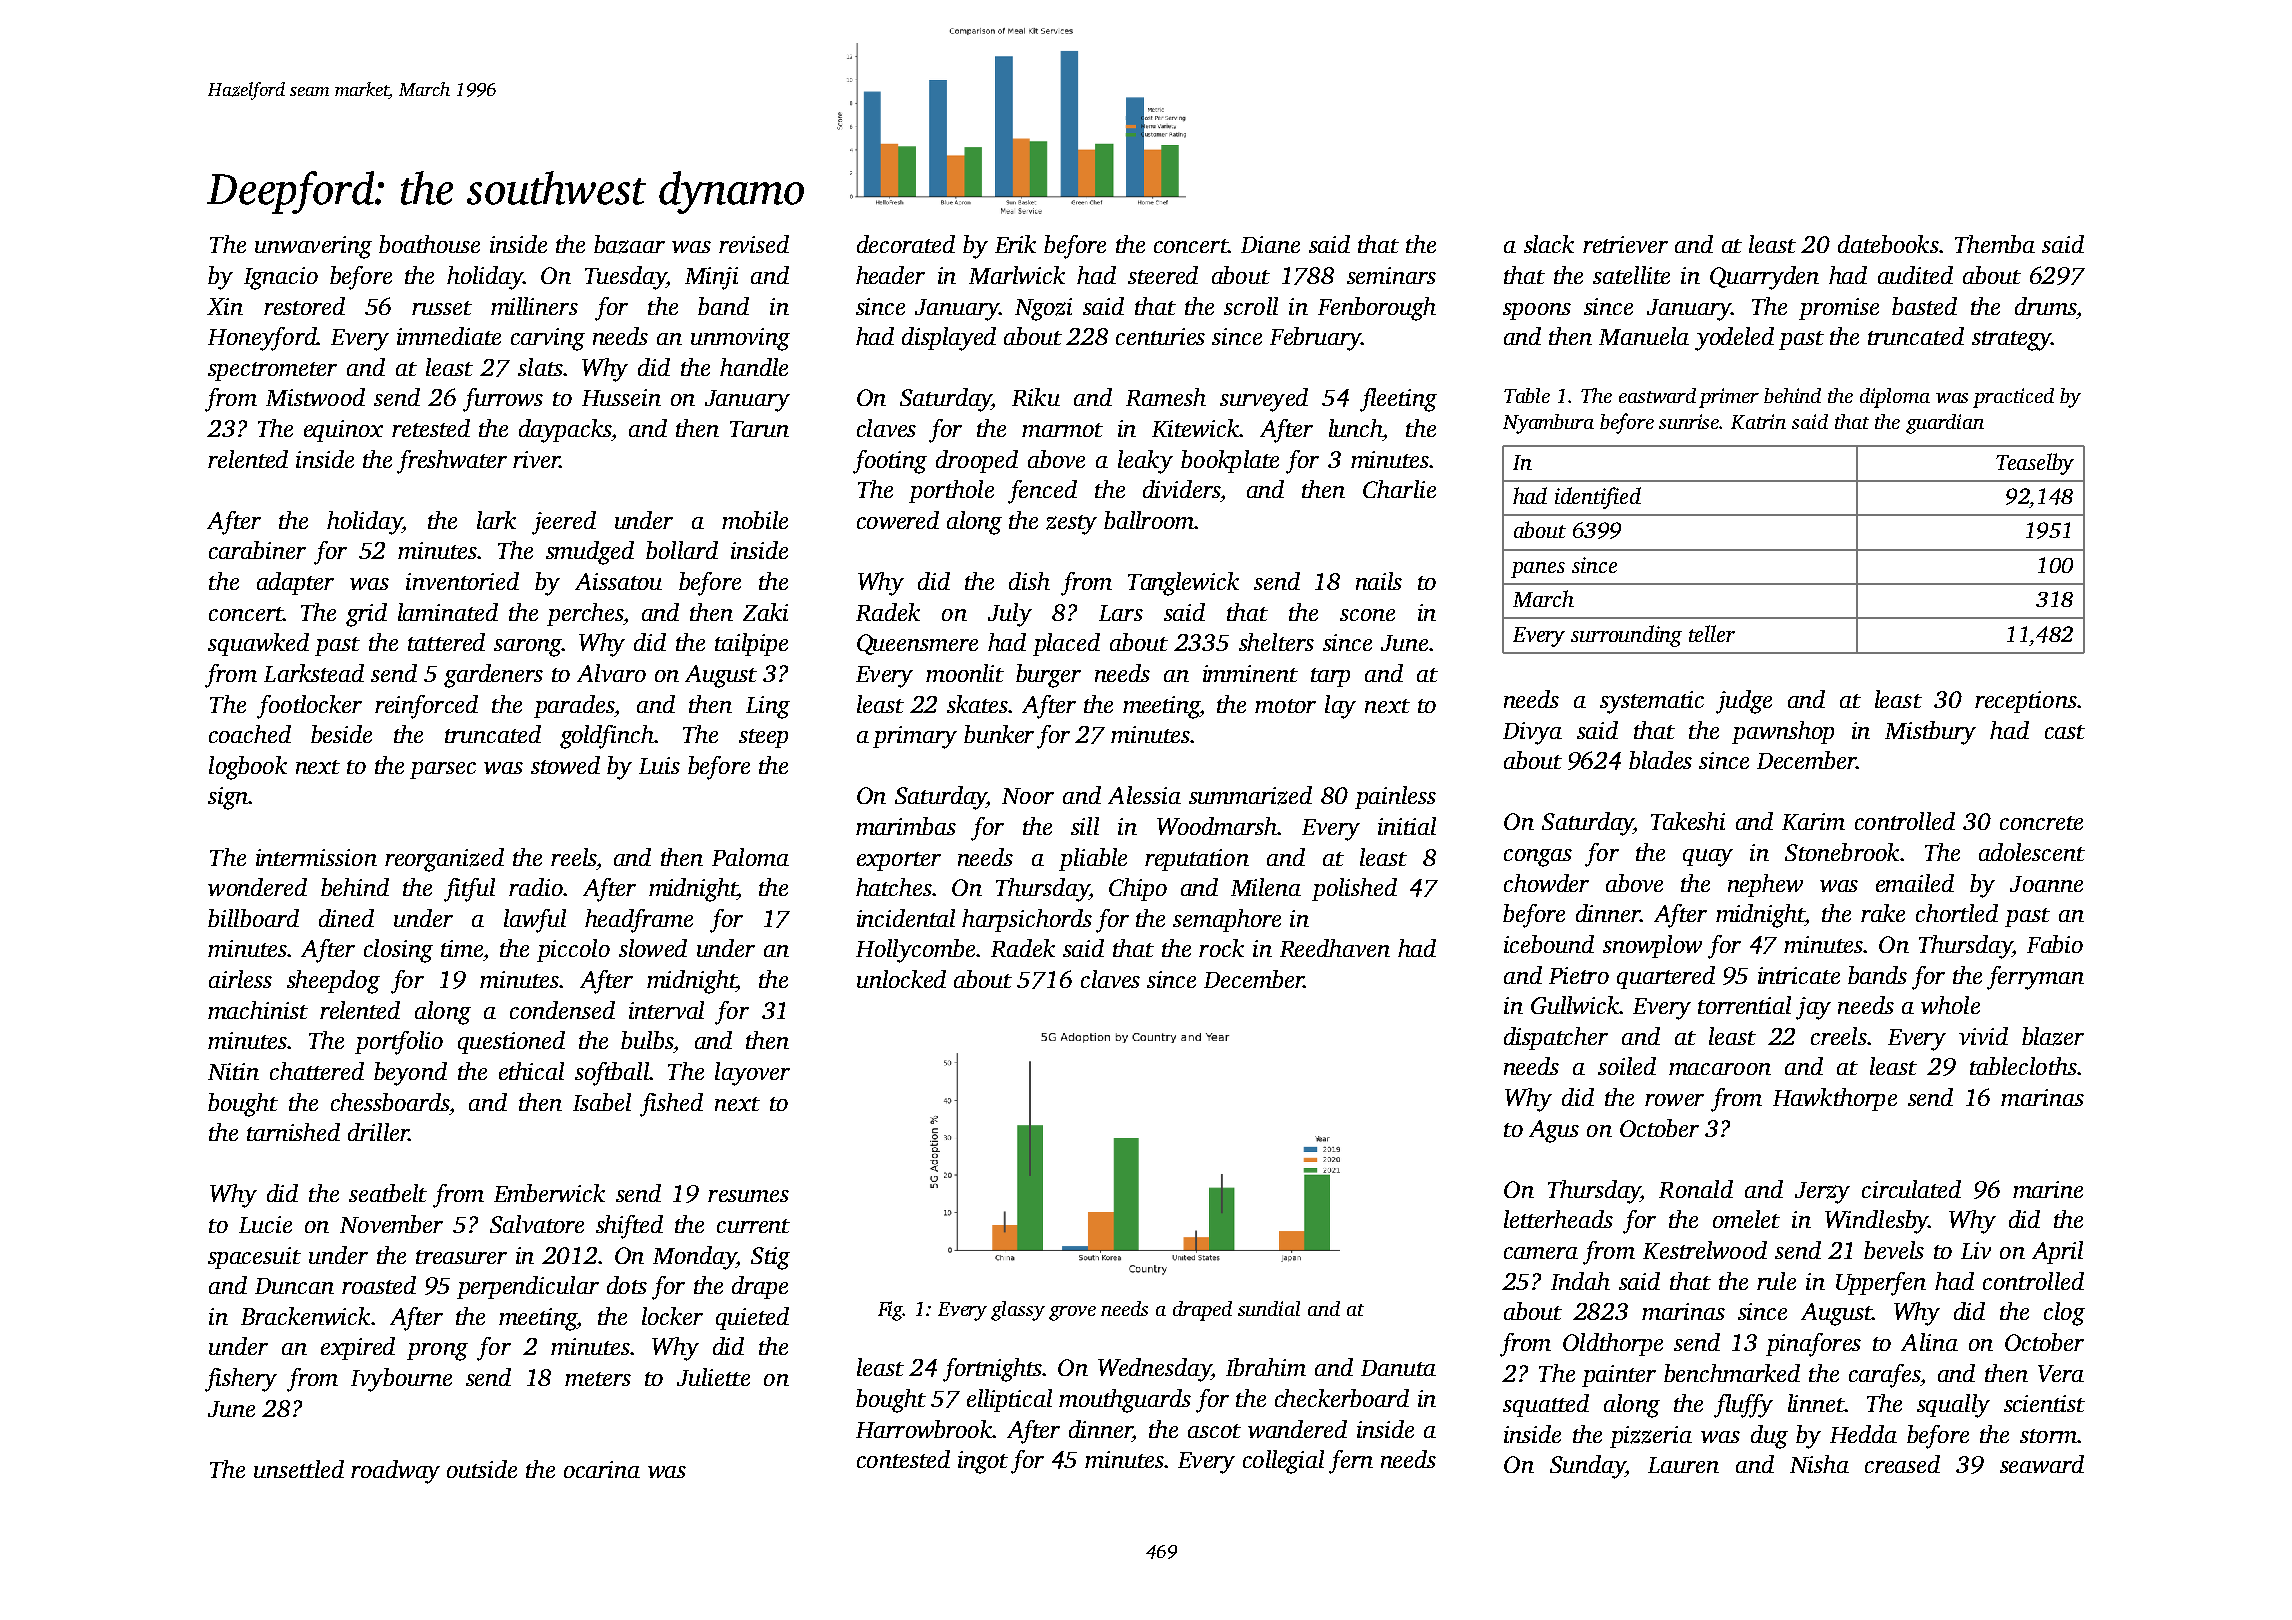 This page has height=1620, width=2292. What do you see at coordinates (890, 275) in the page?
I see `header` at bounding box center [890, 275].
